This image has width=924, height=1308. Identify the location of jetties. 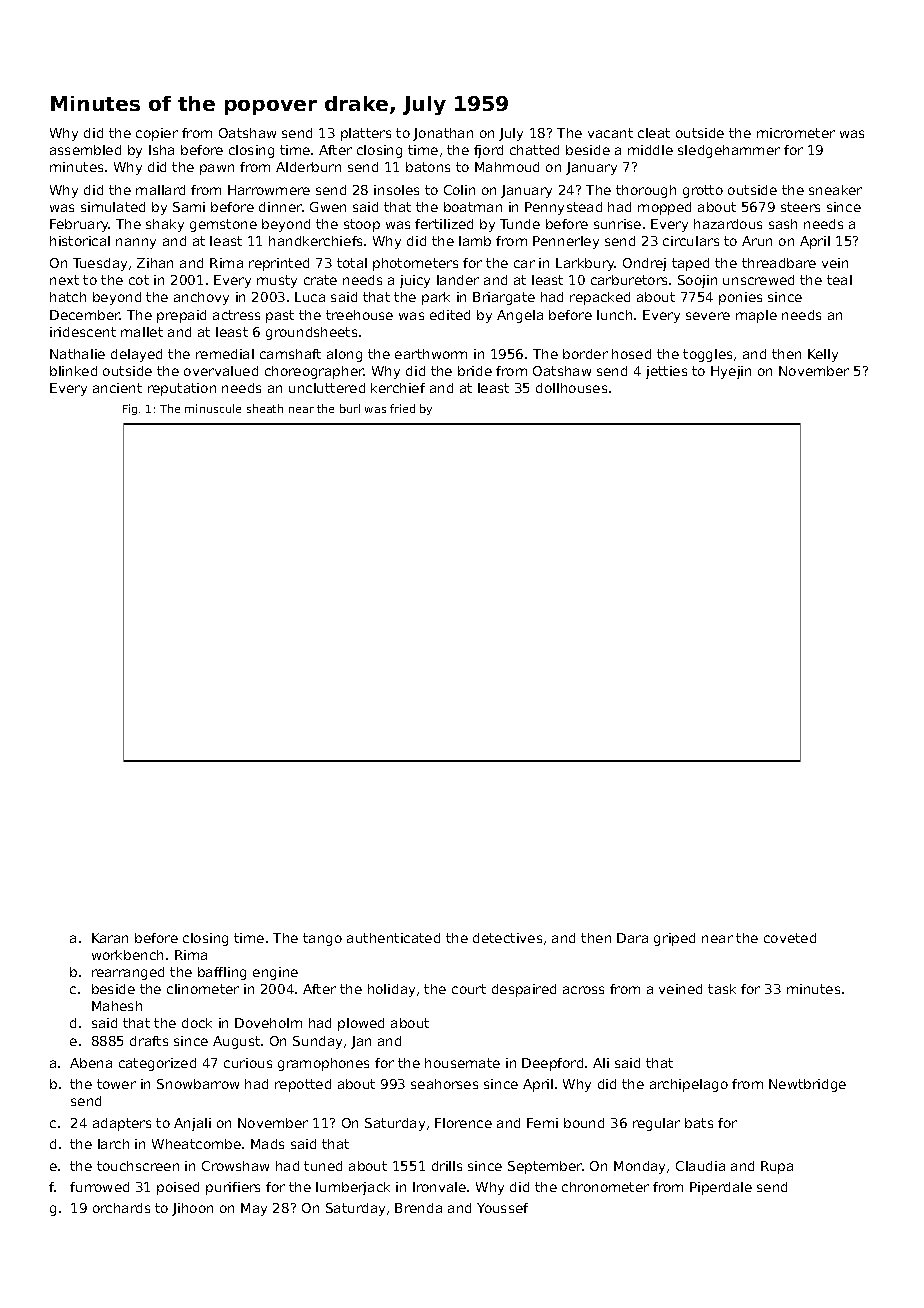
(666, 372).
